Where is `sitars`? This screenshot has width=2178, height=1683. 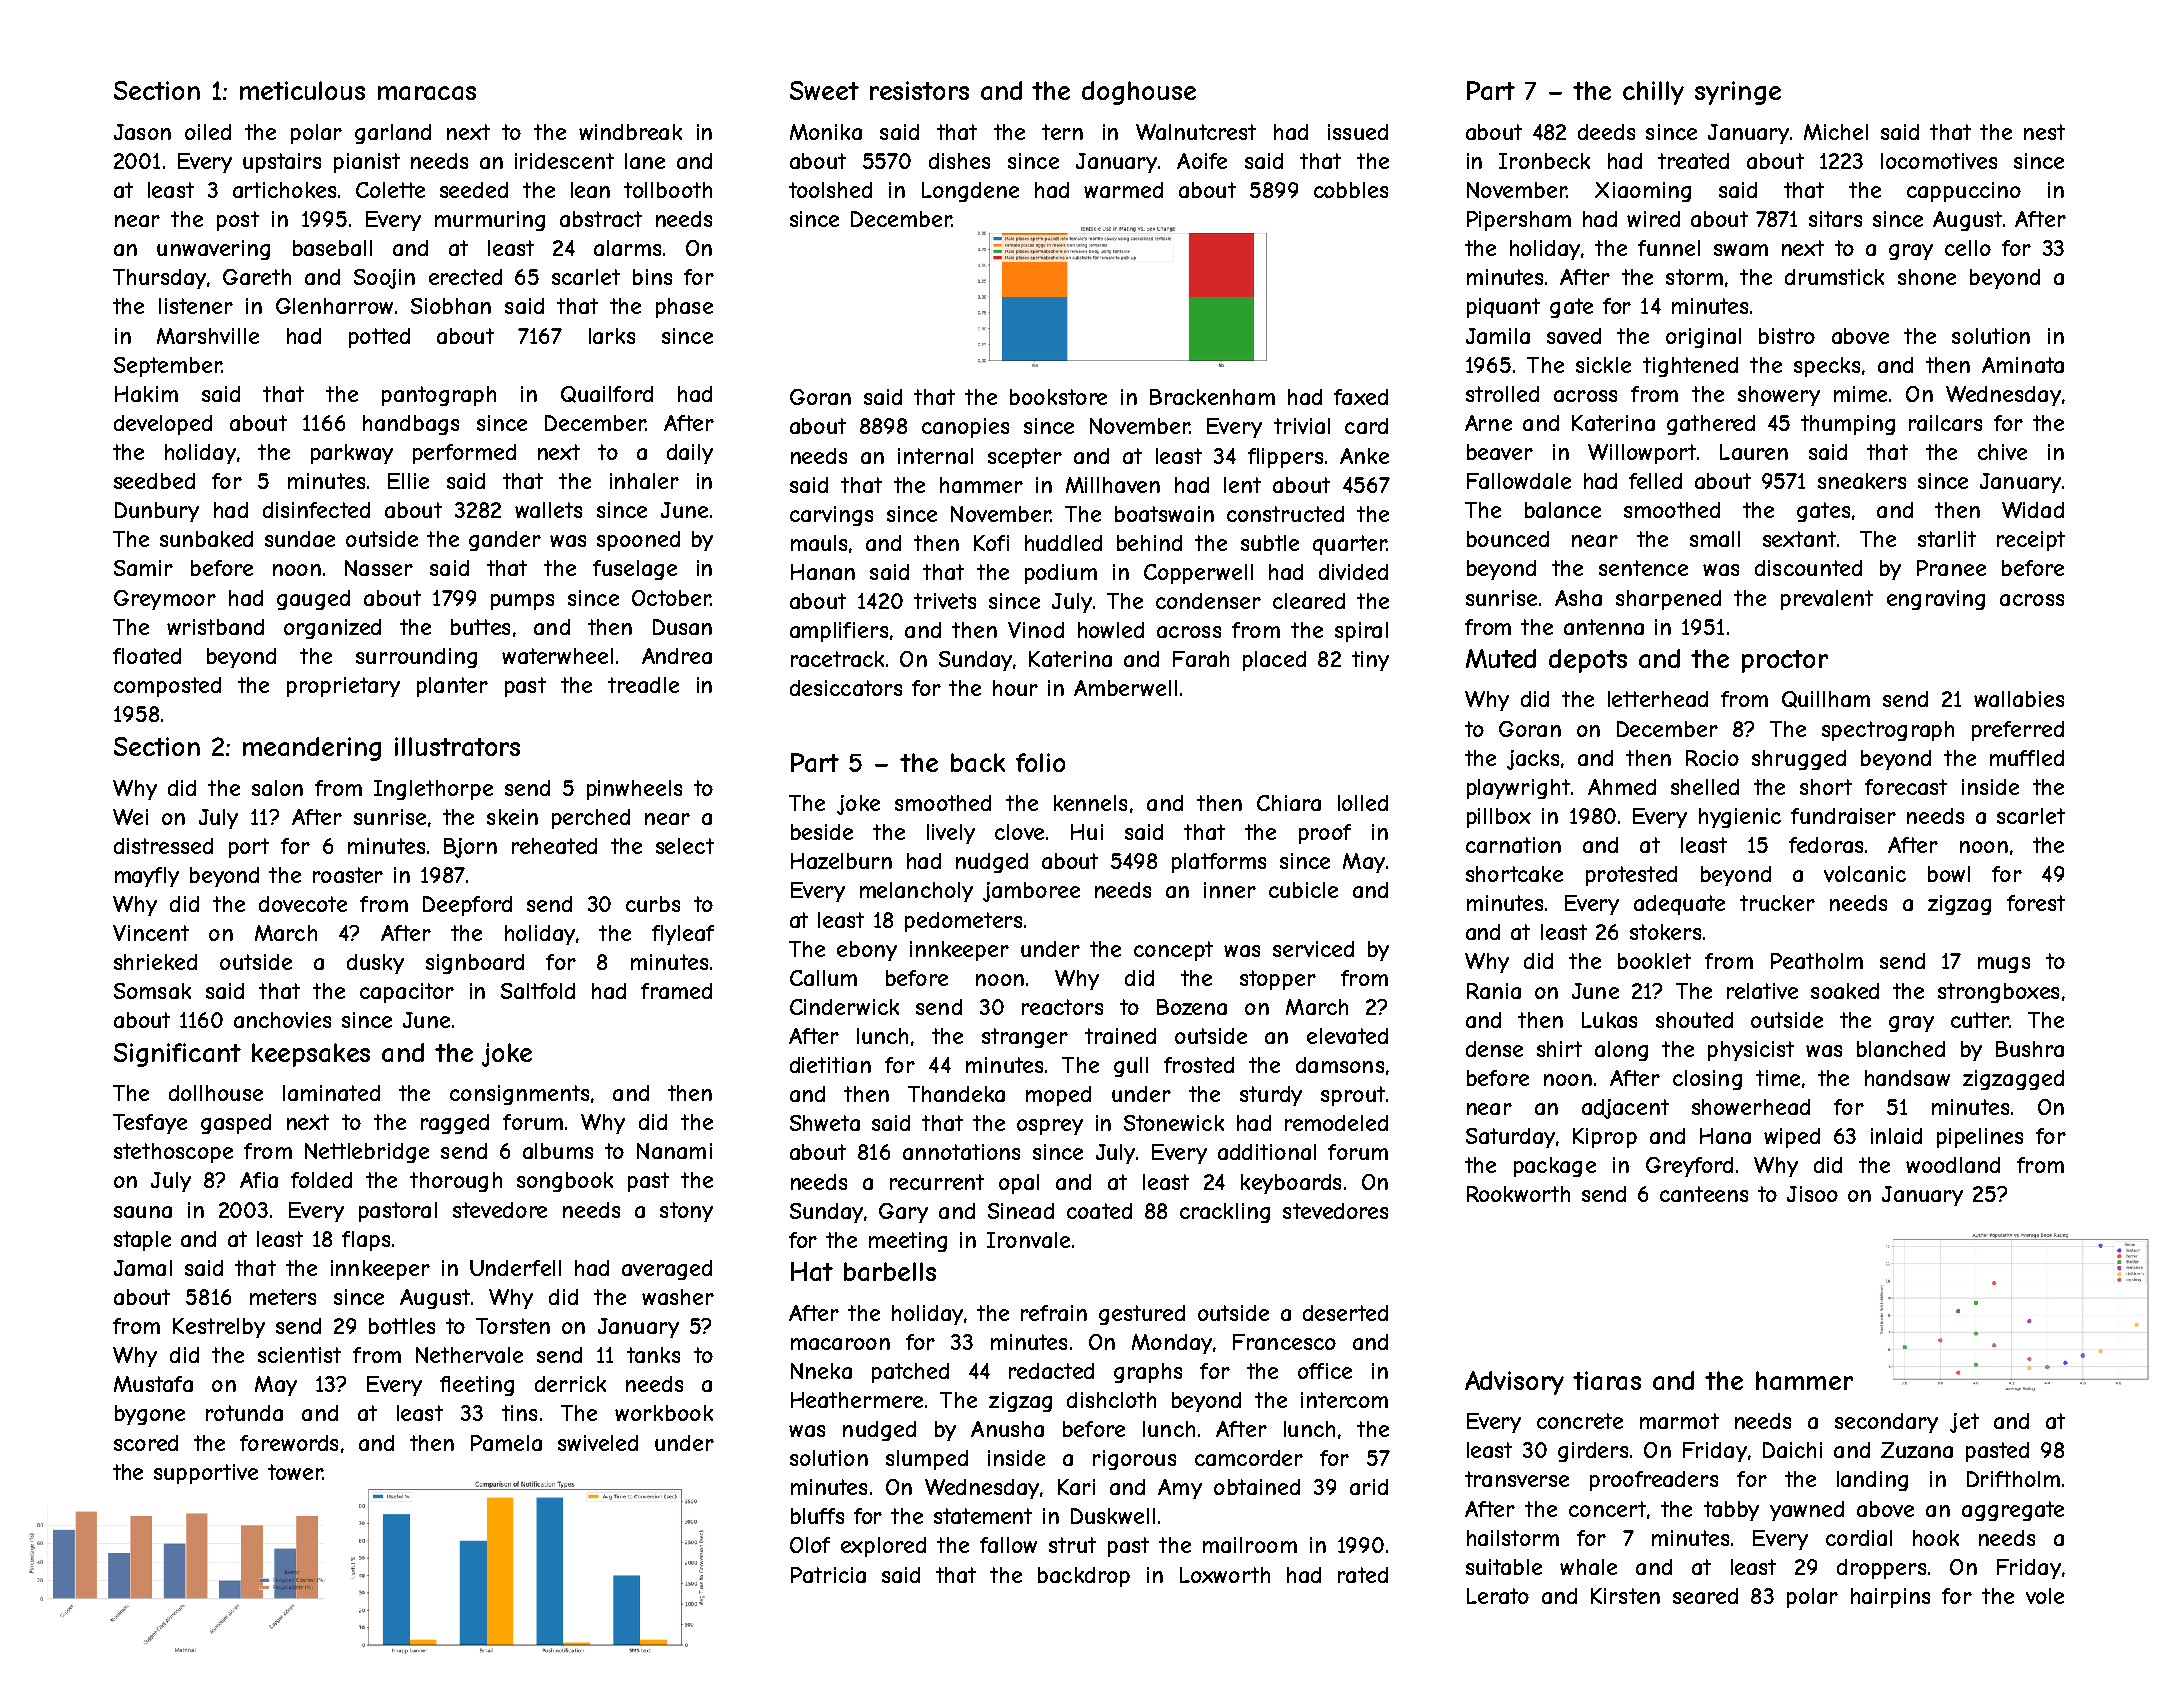 sitars is located at coordinates (1835, 219).
